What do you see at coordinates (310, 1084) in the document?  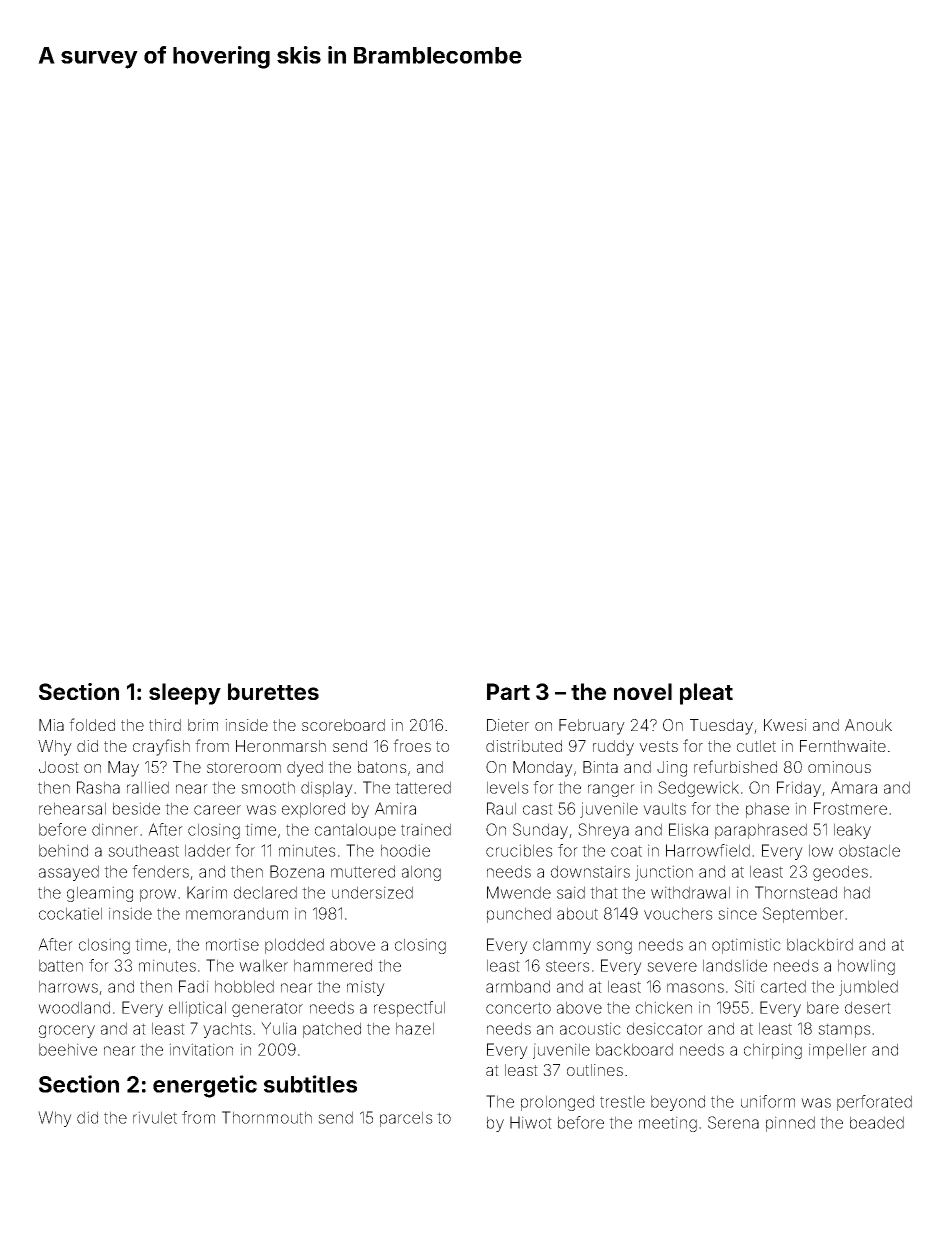 I see `subtitles` at bounding box center [310, 1084].
